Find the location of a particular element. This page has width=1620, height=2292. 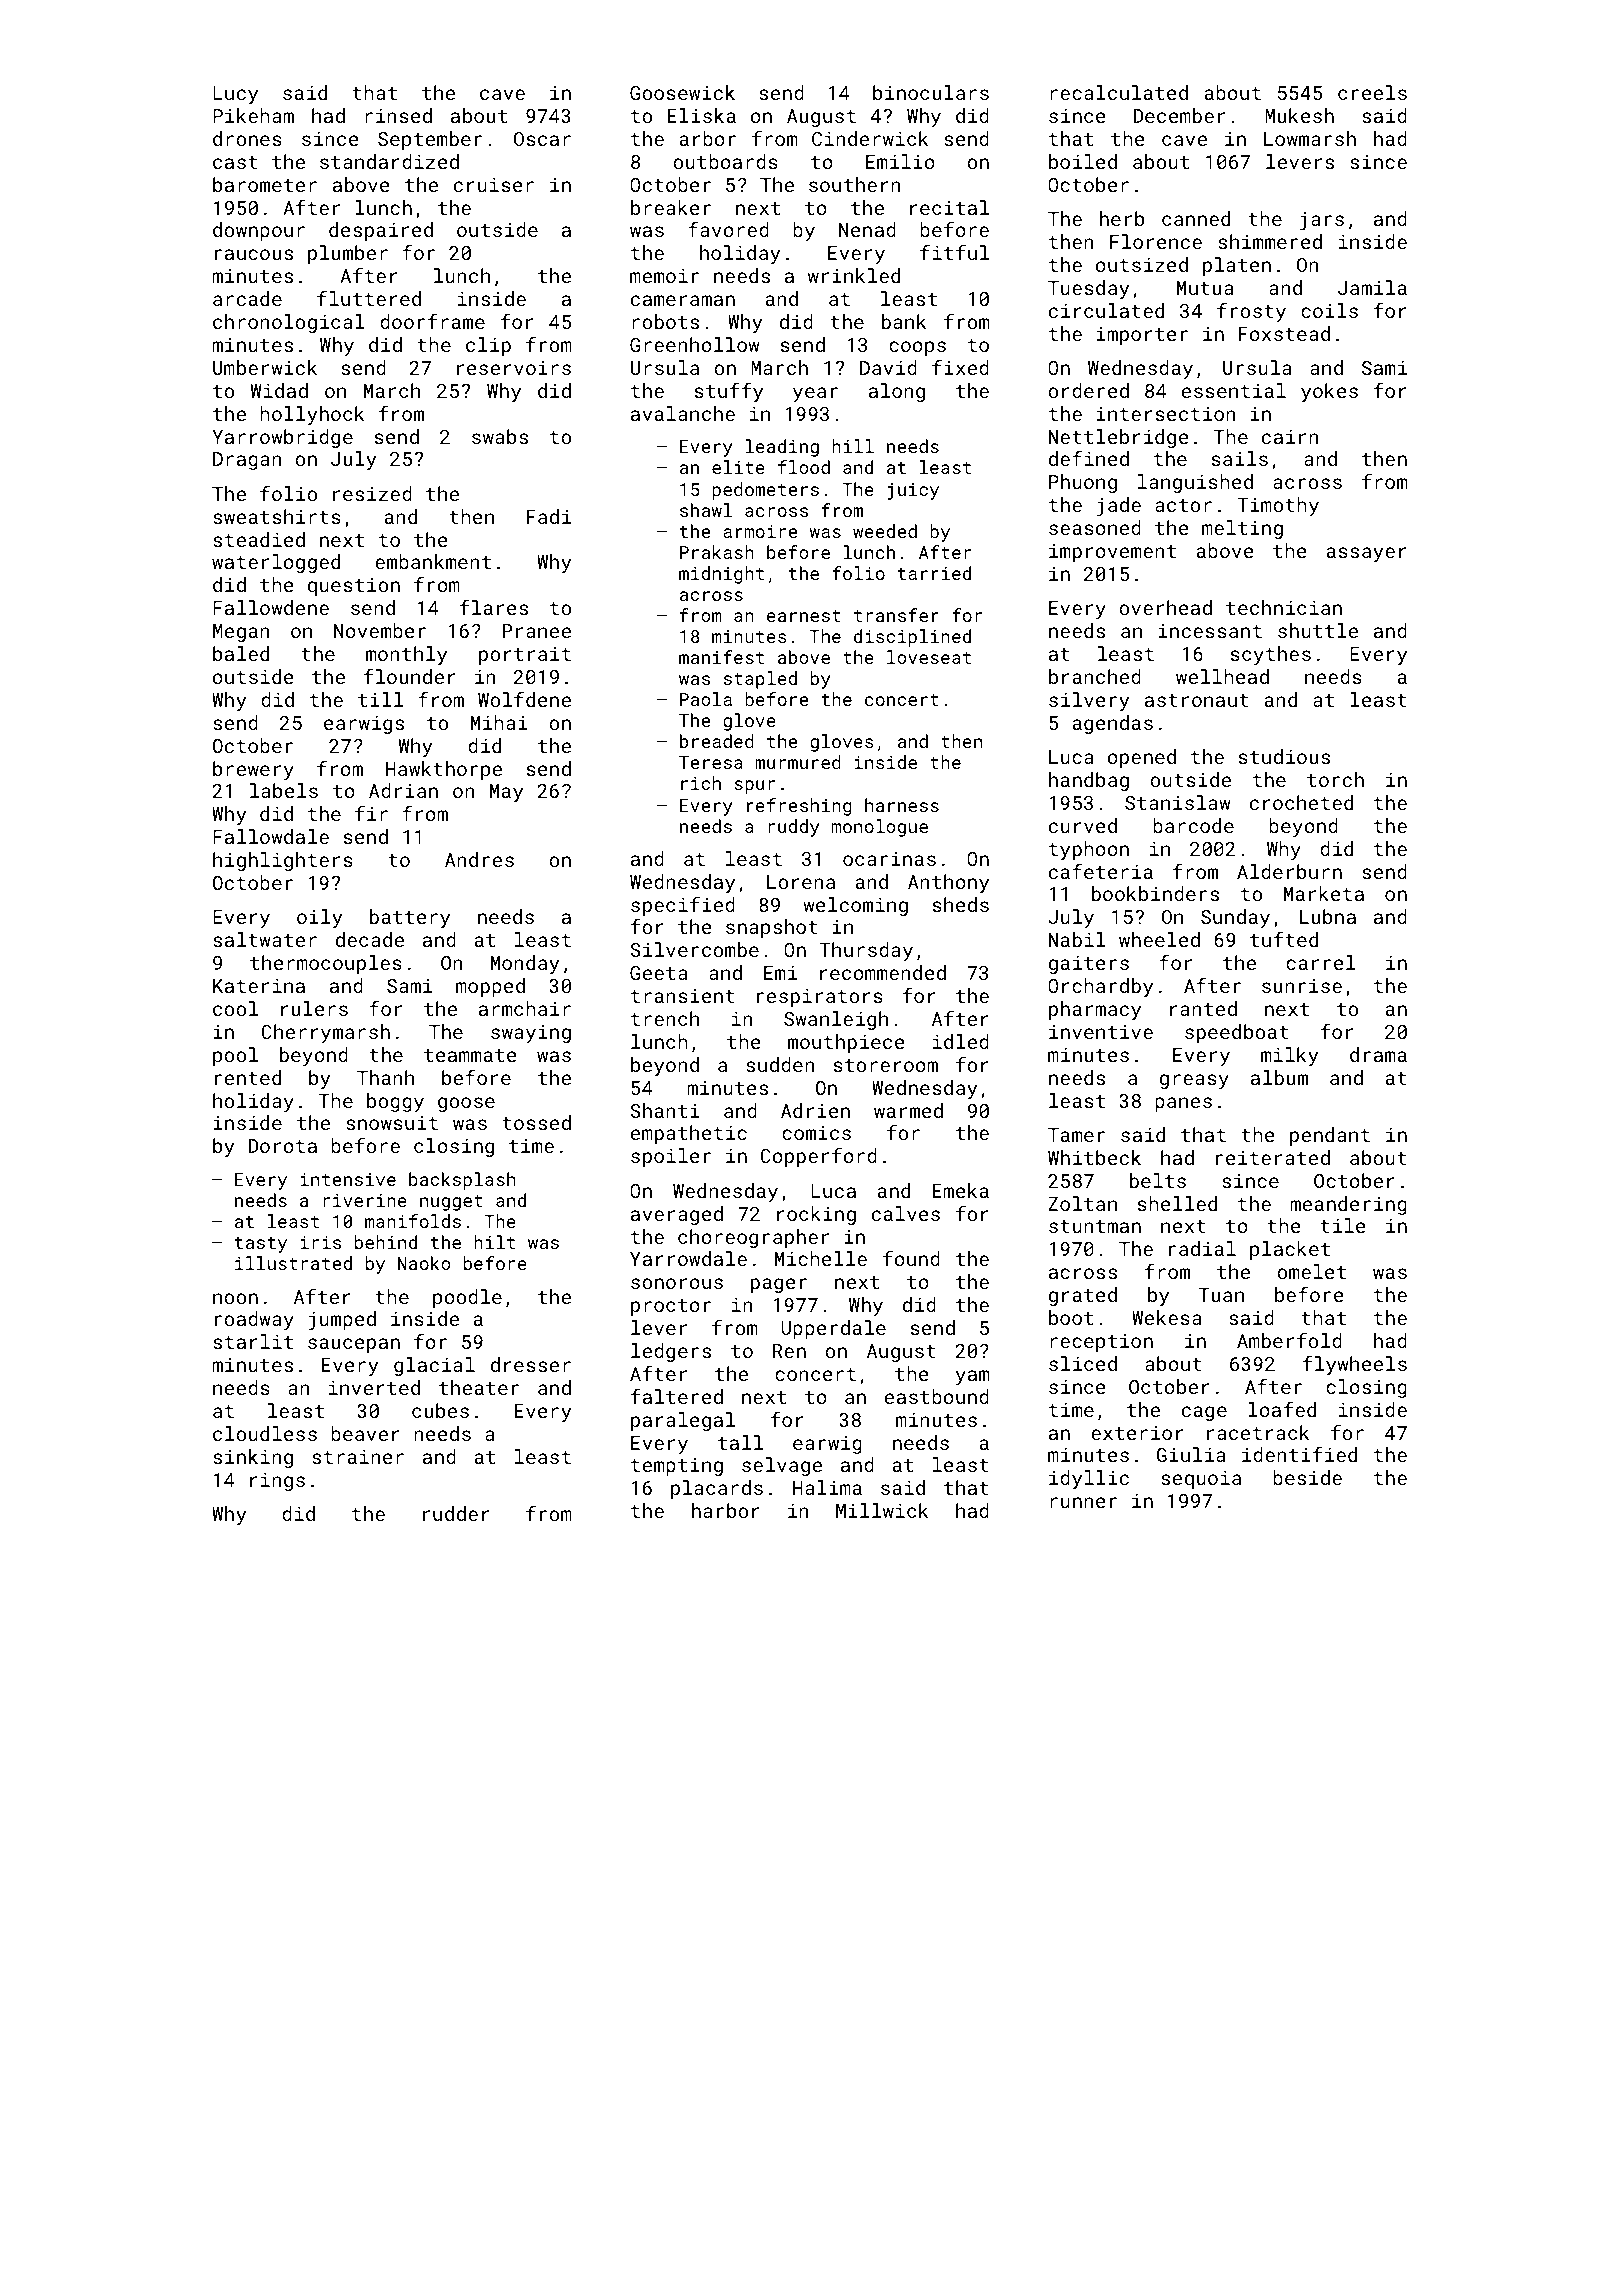

Eliska is located at coordinates (702, 115).
